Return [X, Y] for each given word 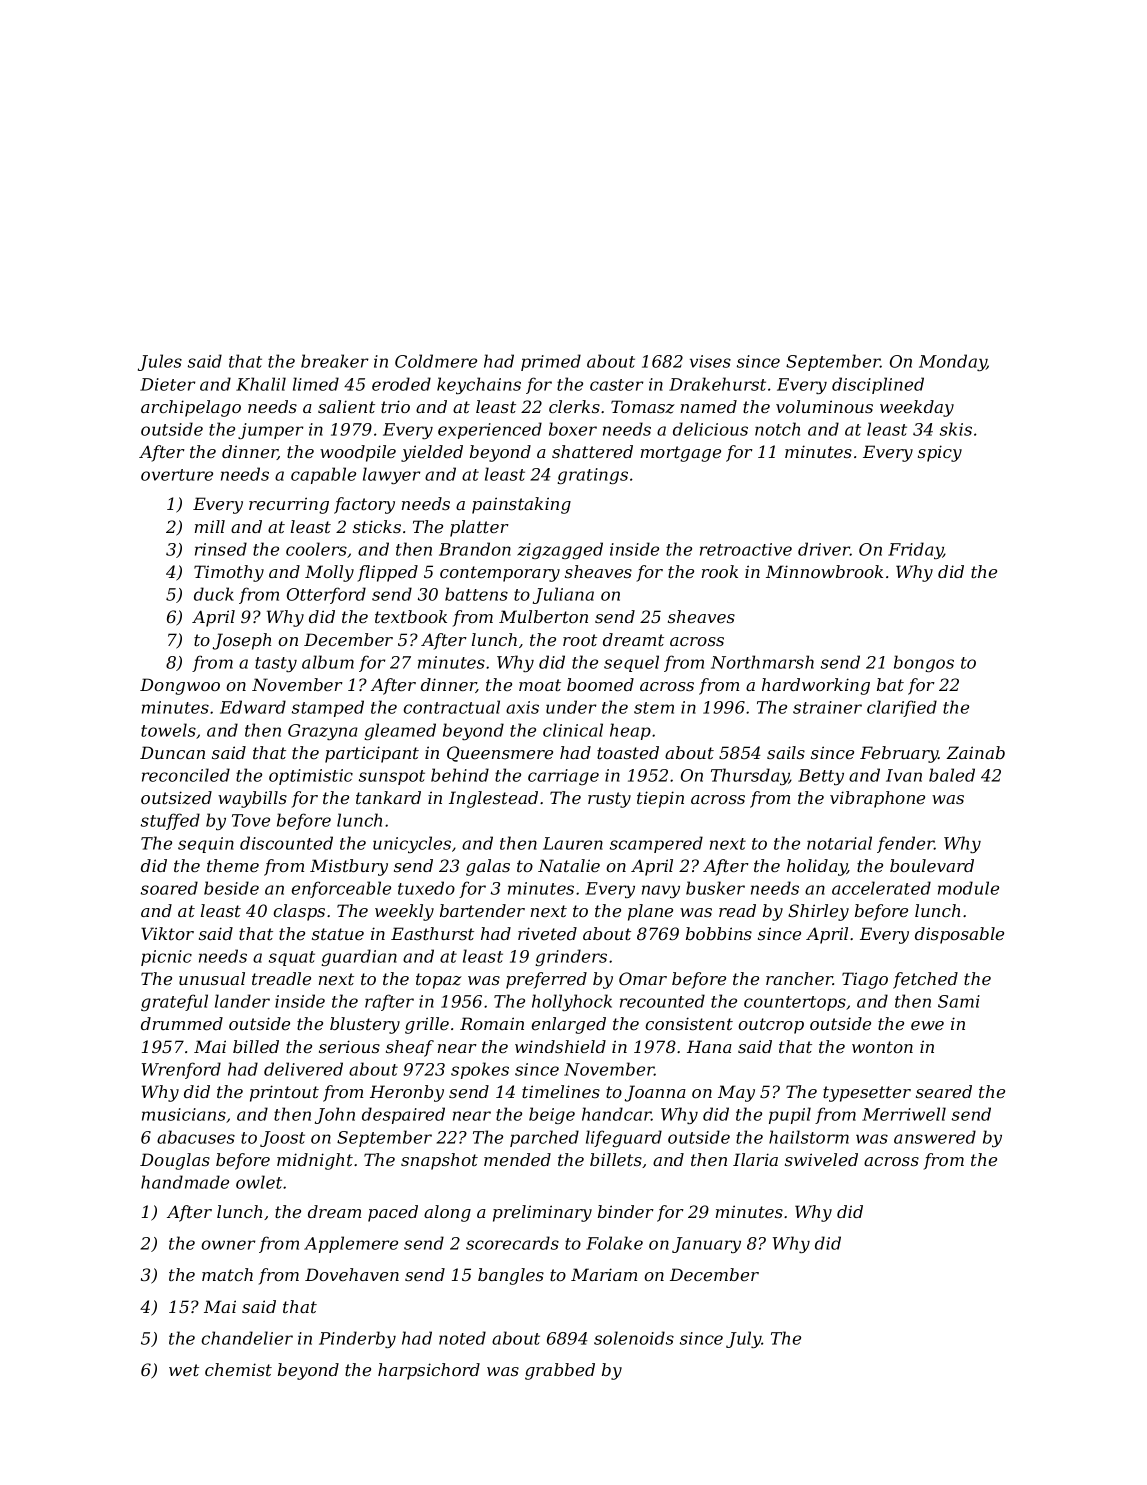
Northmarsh [762, 662]
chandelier [247, 1338]
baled [952, 775]
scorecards [512, 1243]
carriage [563, 777]
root [580, 640]
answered [935, 1137]
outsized [176, 798]
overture [177, 475]
